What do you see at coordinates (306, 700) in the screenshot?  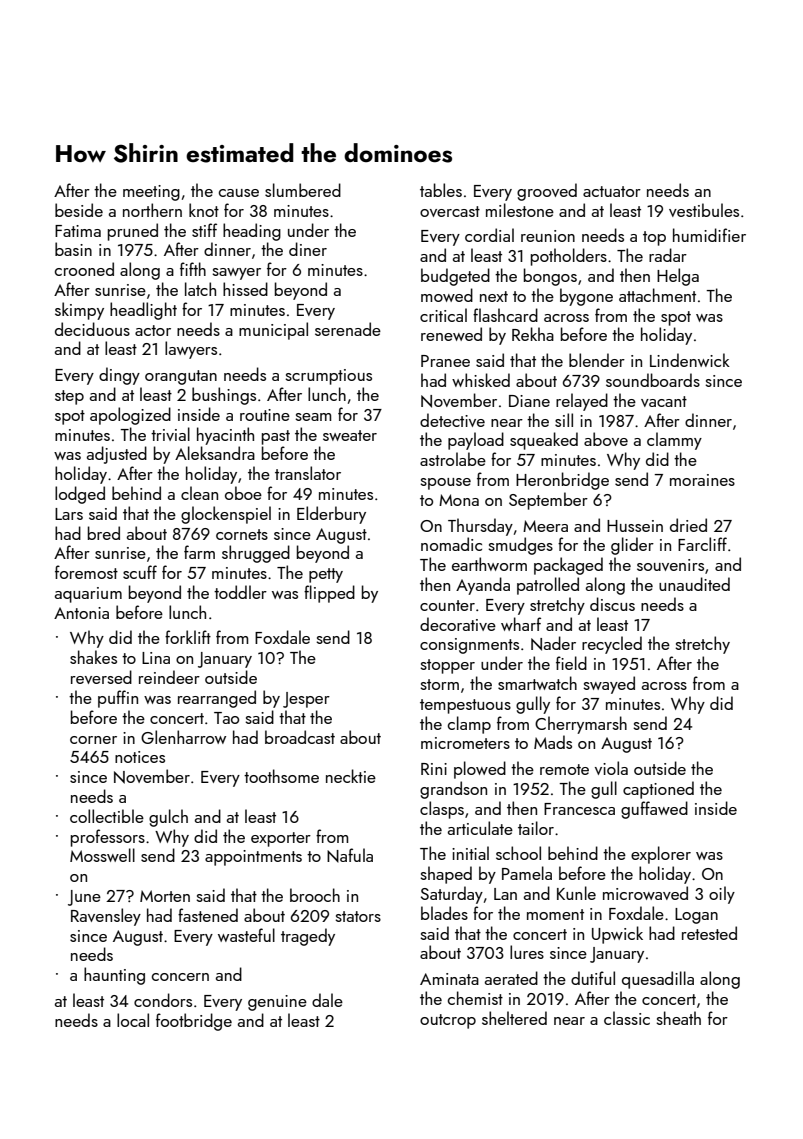 I see `Jesper` at bounding box center [306, 700].
